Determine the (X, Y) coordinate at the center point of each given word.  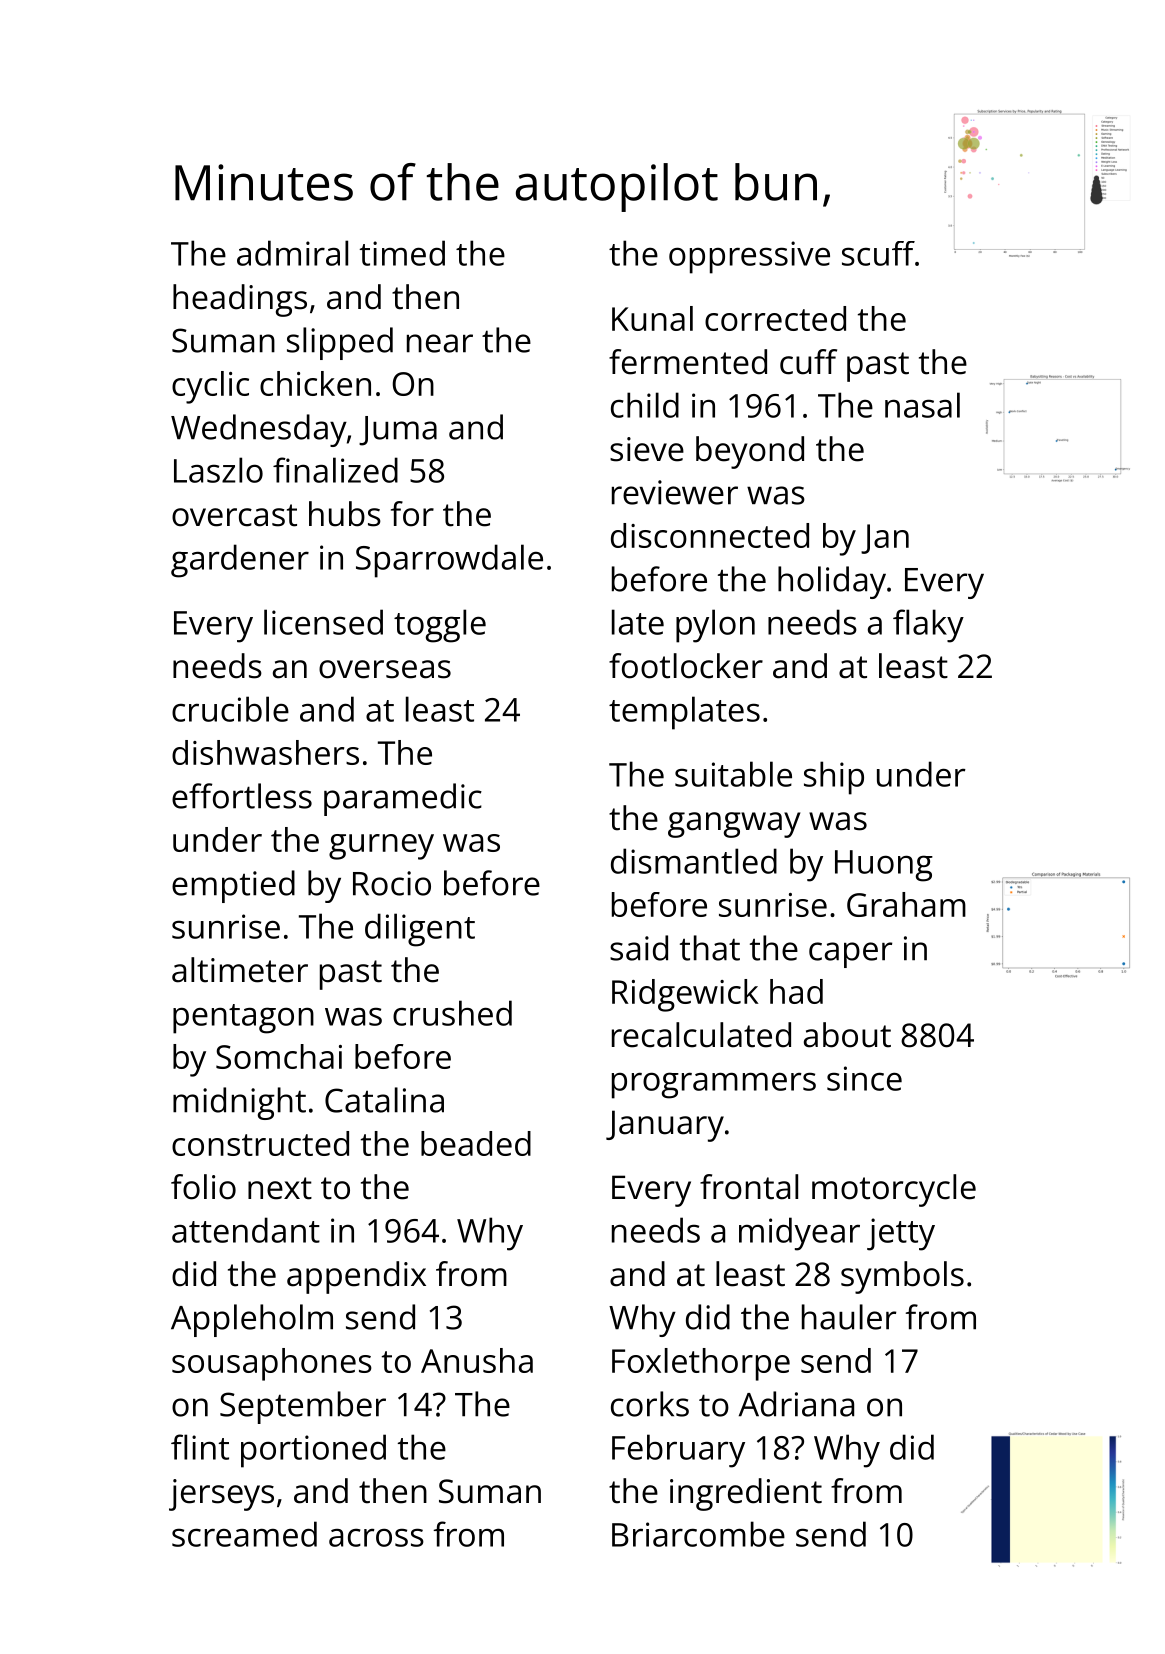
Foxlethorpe (701, 1364)
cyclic (210, 387)
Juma (398, 431)
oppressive (749, 257)
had (796, 991)
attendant (246, 1230)
